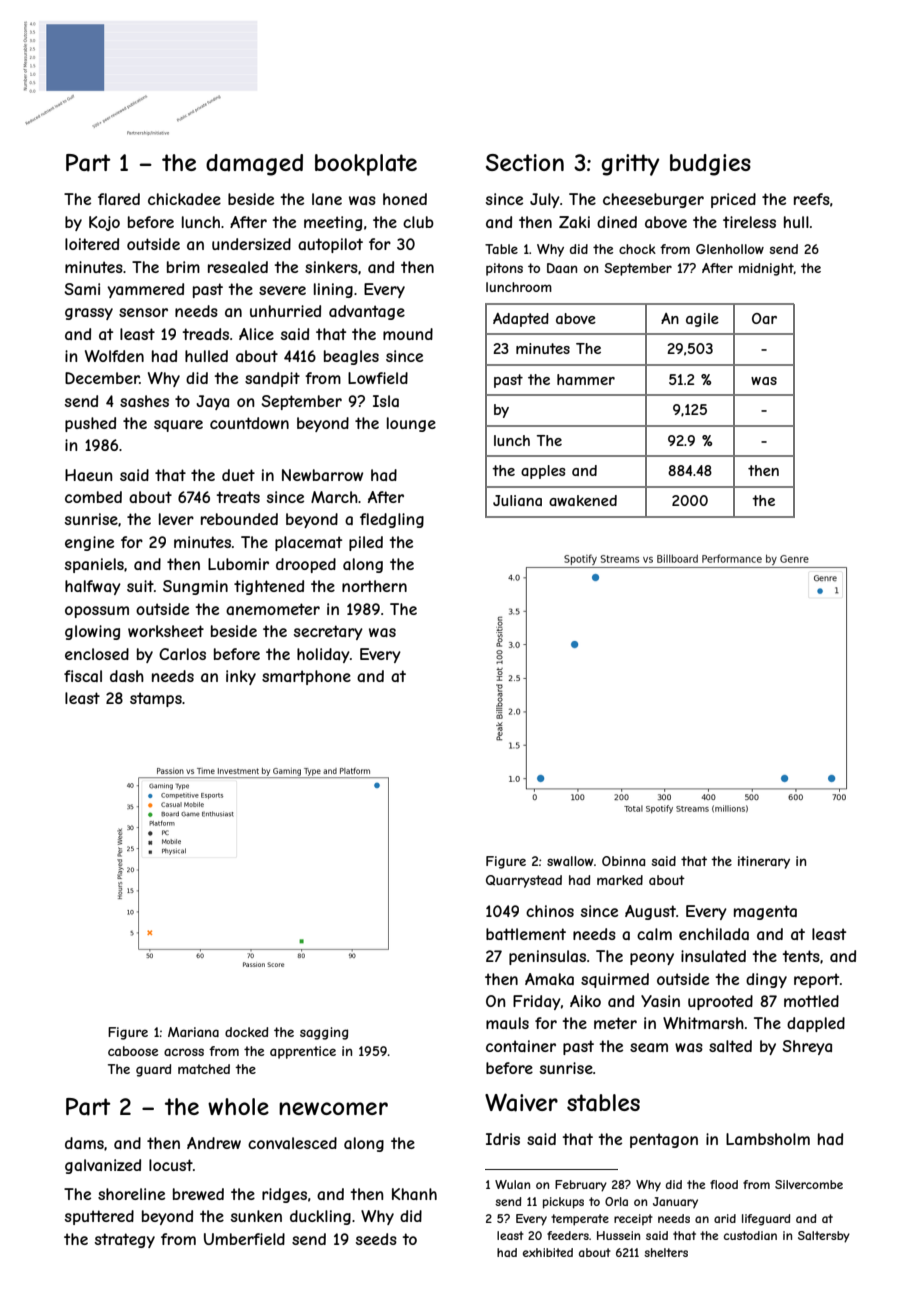  Describe the element at coordinates (713, 956) in the page. I see `insulated` at that location.
